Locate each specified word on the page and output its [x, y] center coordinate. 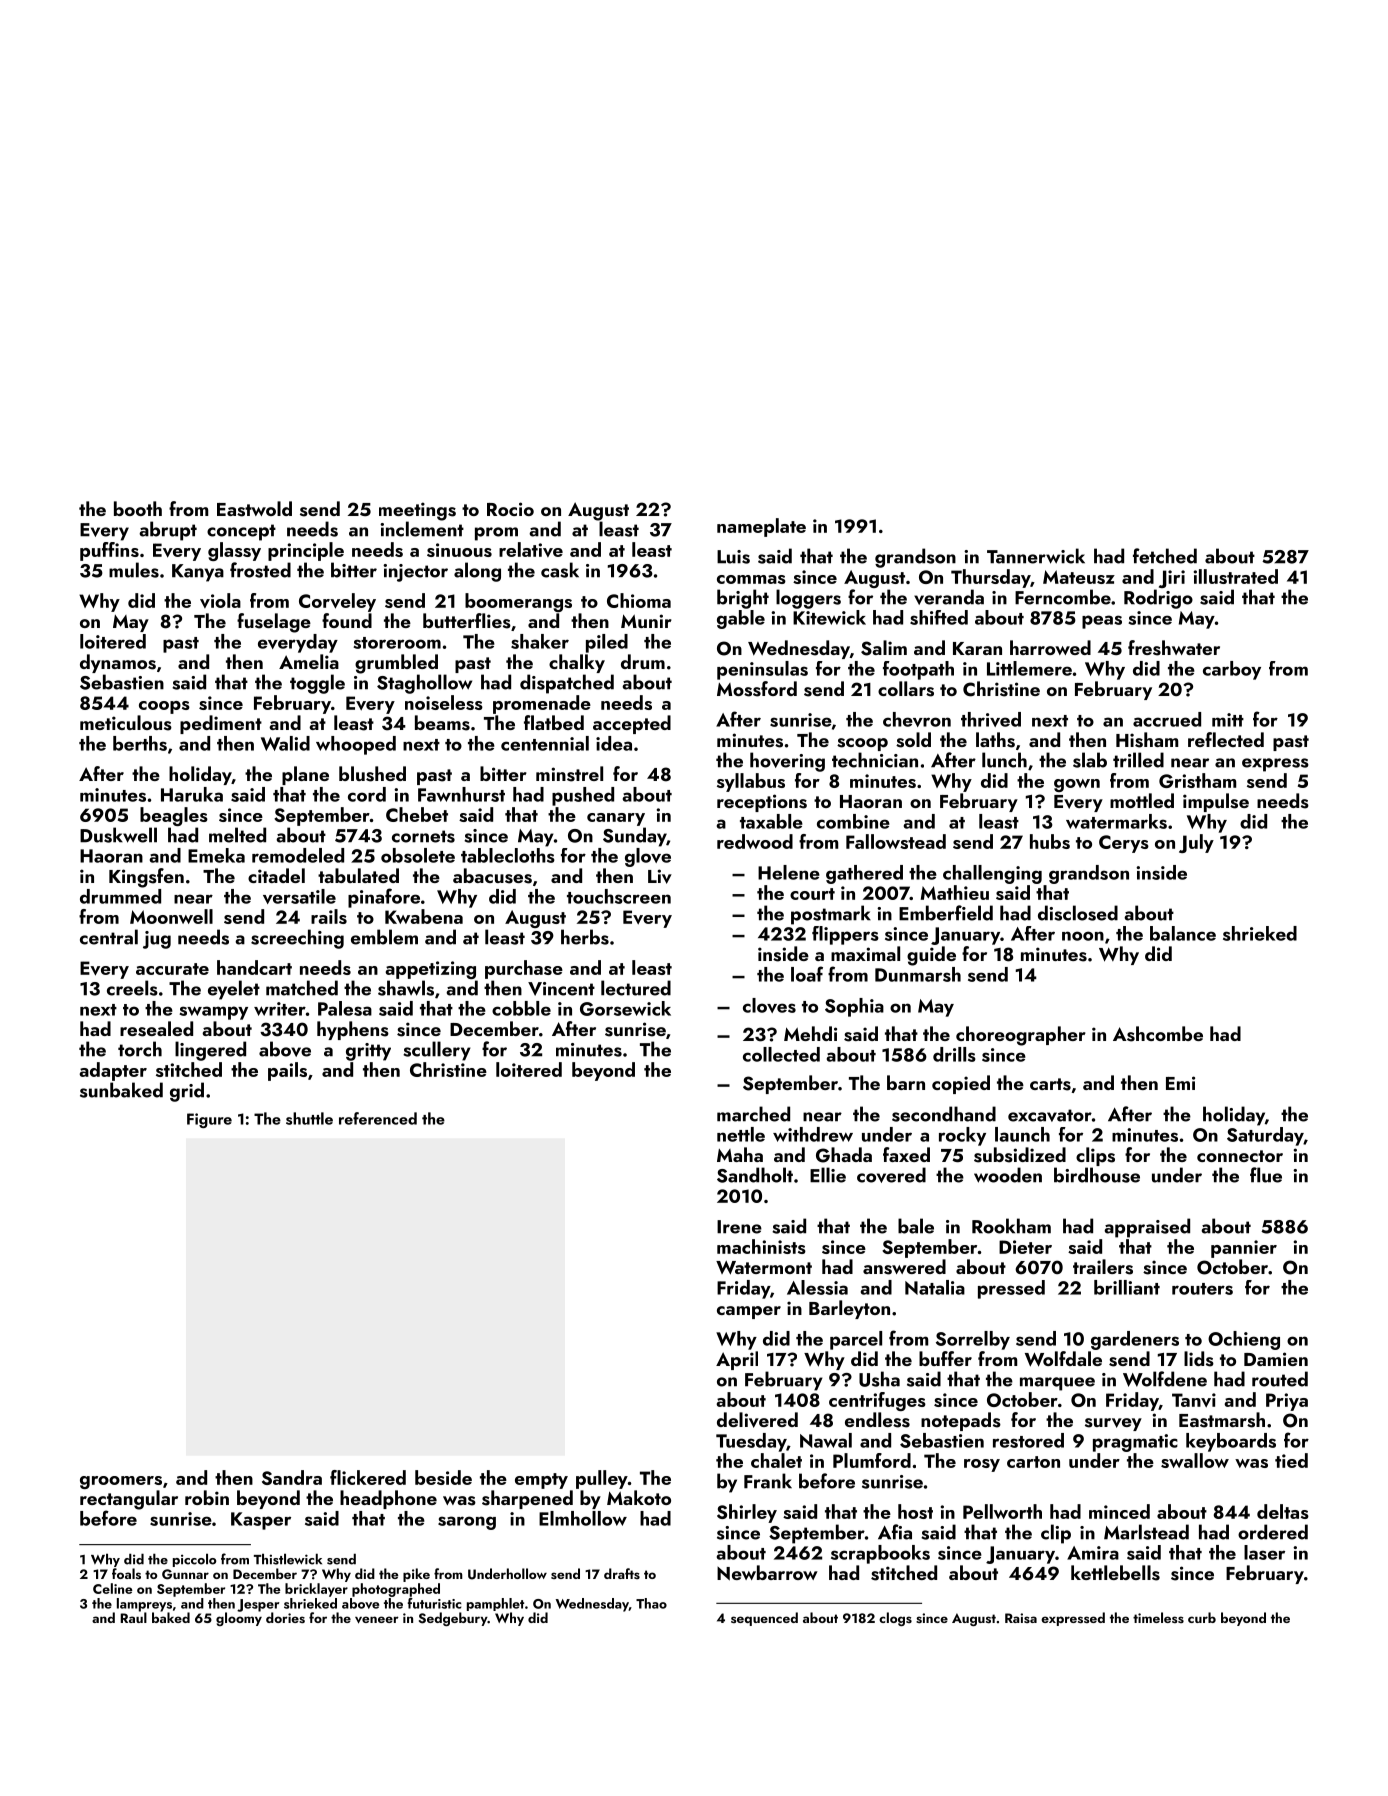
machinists [761, 1246]
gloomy [239, 1619]
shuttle [309, 1118]
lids [1199, 1359]
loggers [808, 599]
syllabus [751, 782]
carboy [1232, 670]
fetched [1165, 556]
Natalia [935, 1287]
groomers [121, 1482]
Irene [739, 1227]
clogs [895, 1619]
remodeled [298, 855]
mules [134, 570]
